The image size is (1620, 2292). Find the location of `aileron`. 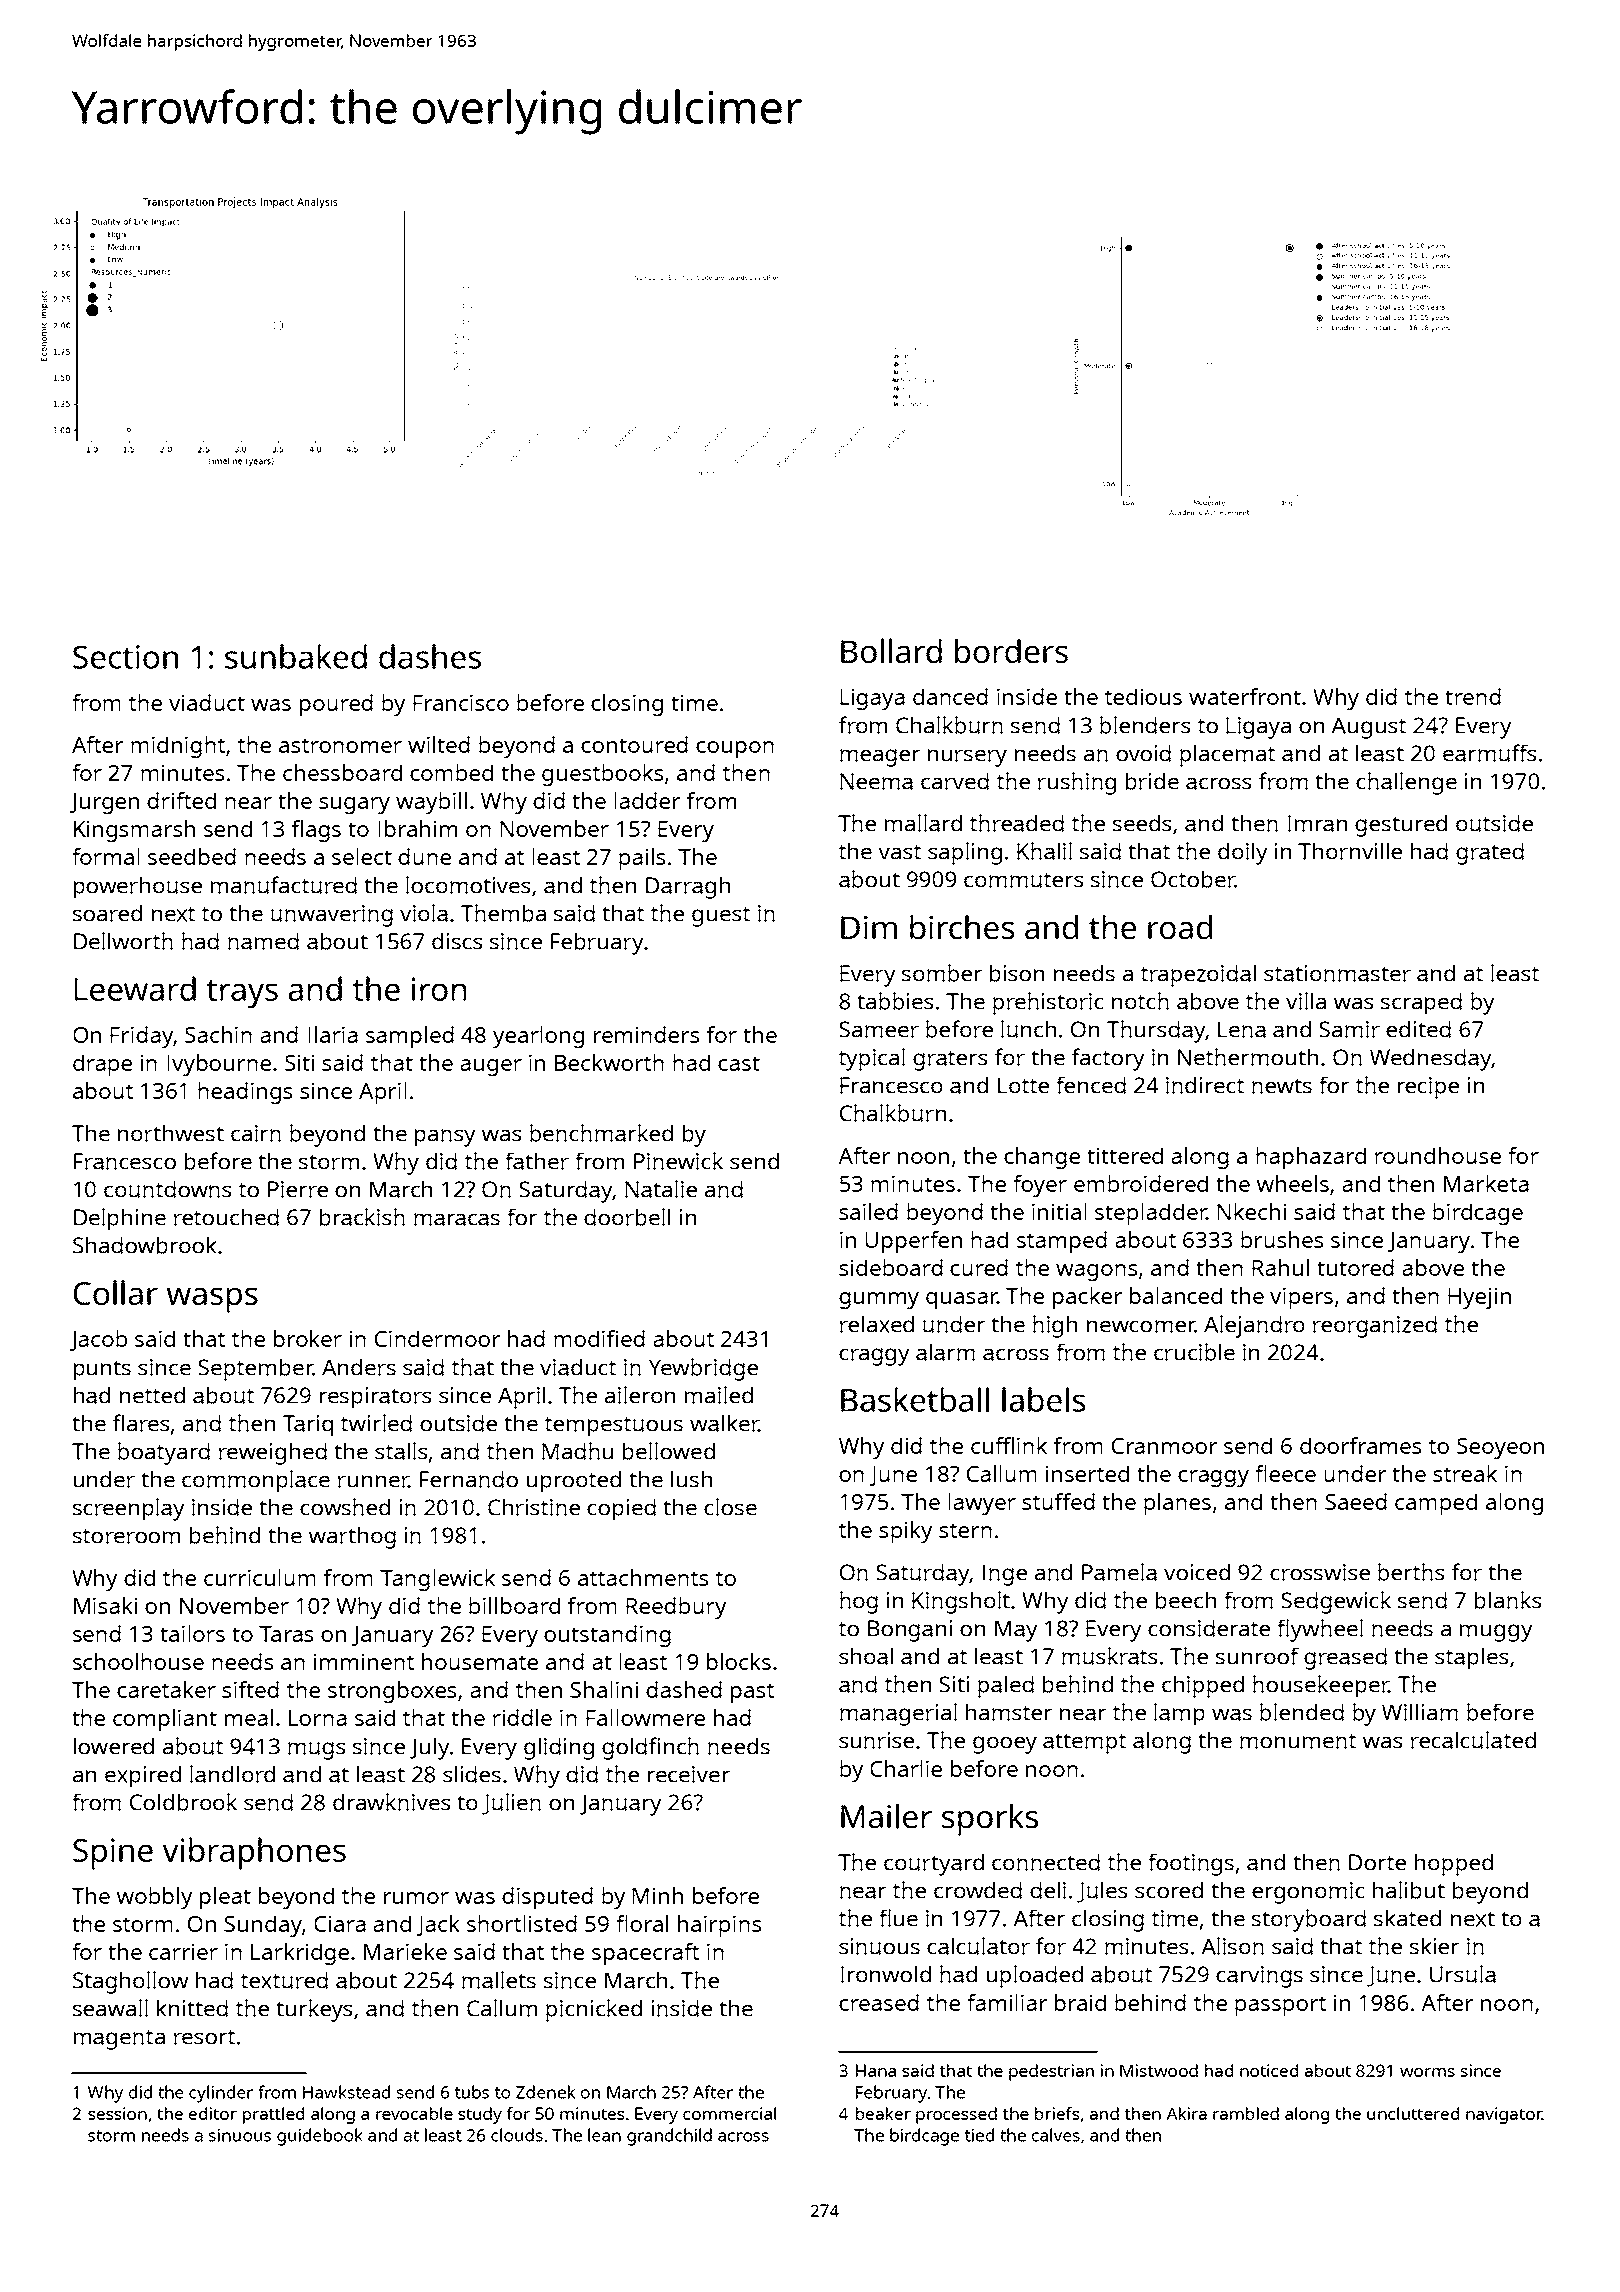

aileron is located at coordinates (640, 1395).
